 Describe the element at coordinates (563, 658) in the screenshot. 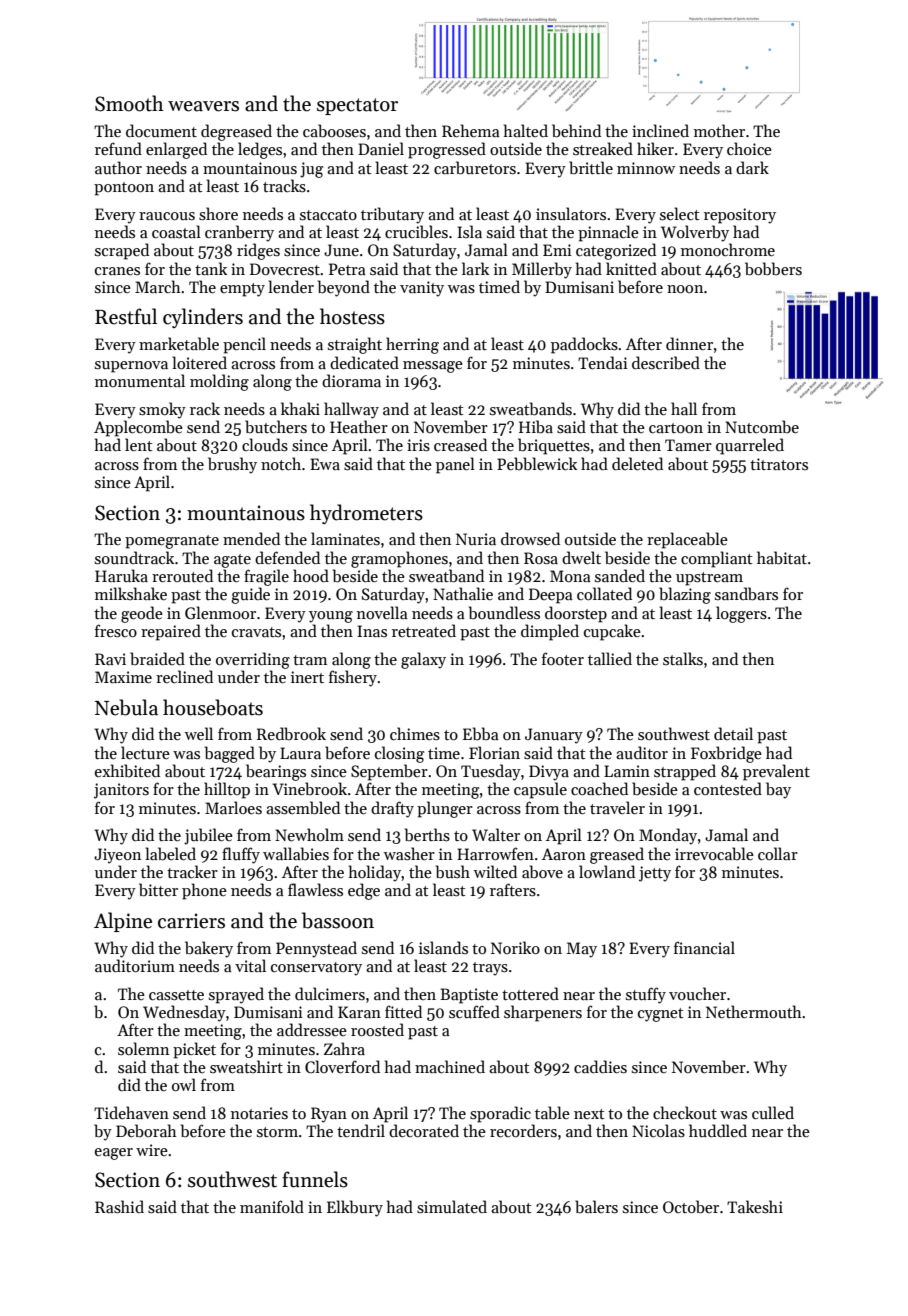

I see `footer` at that location.
